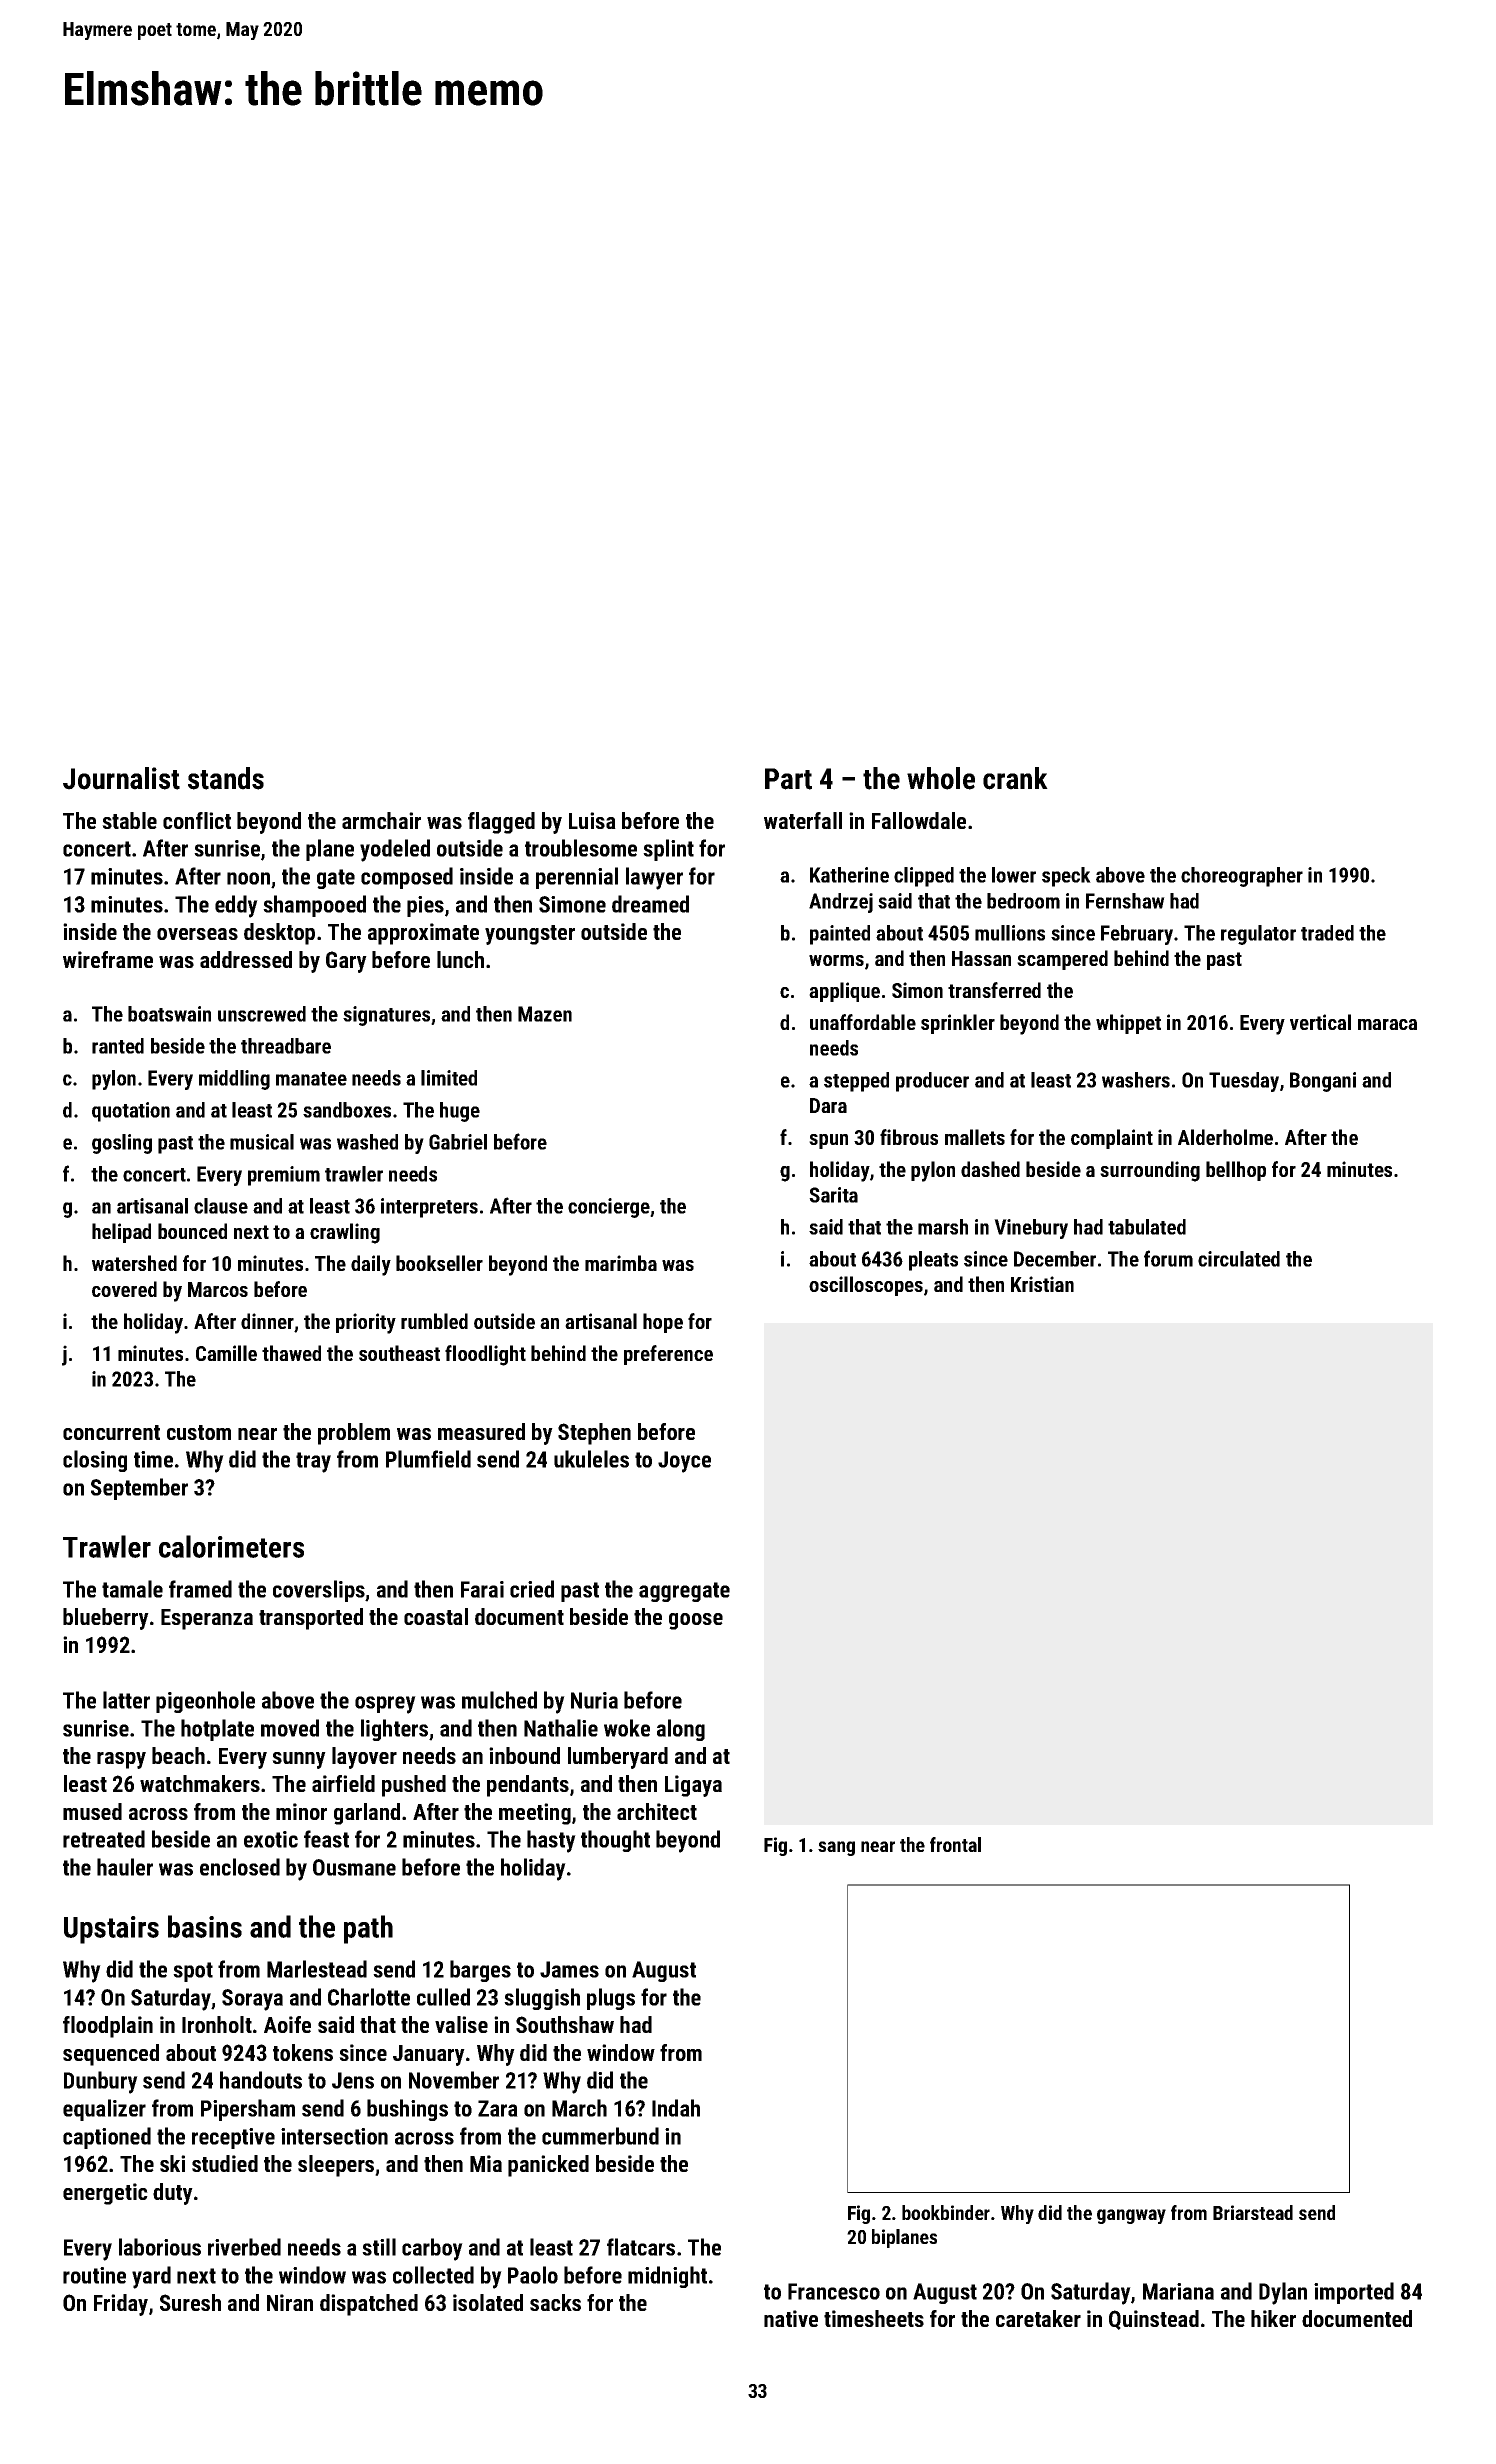 Image resolution: width=1496 pixels, height=2464 pixels. I want to click on native, so click(791, 2318).
